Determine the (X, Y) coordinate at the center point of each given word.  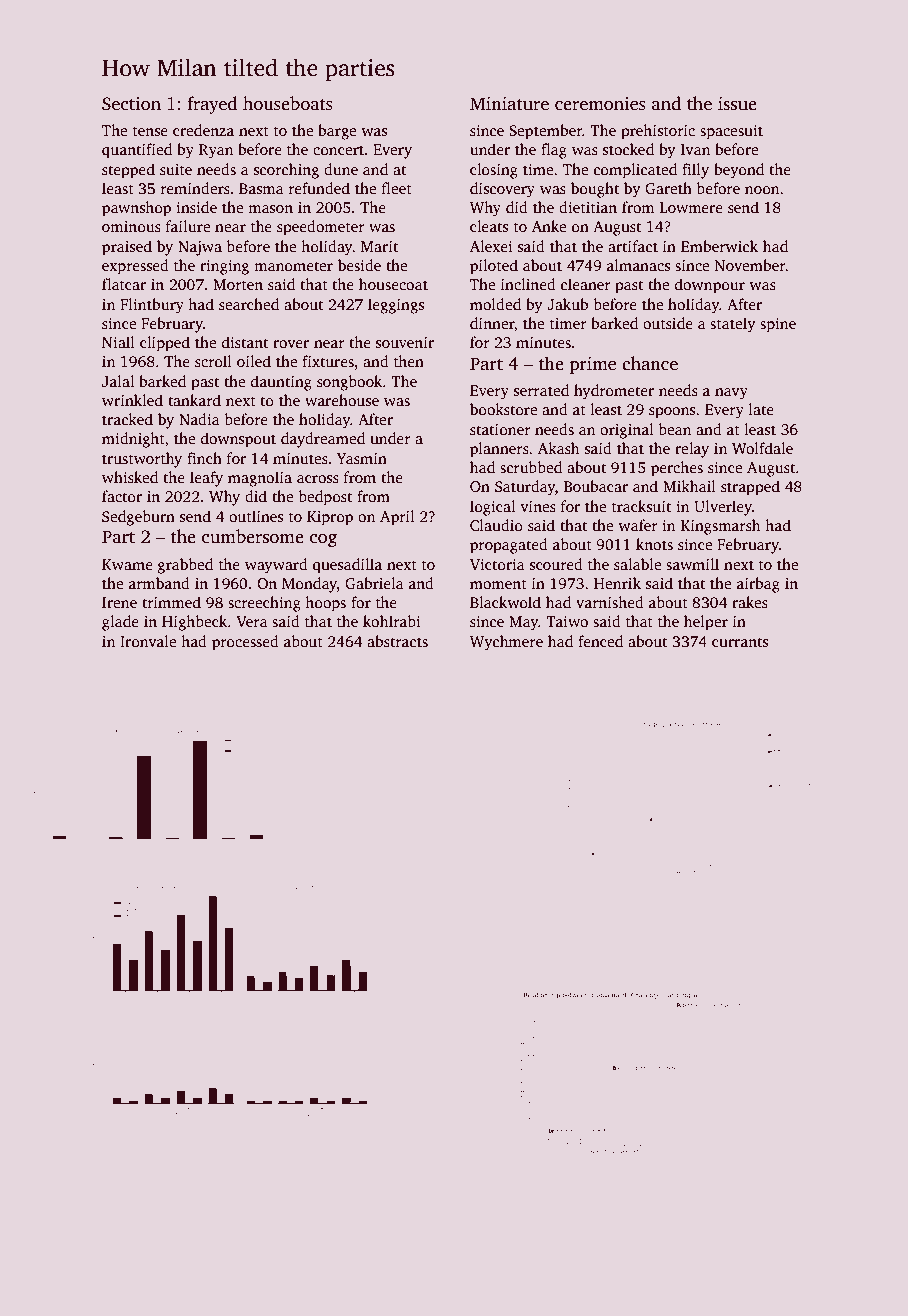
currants (740, 642)
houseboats (288, 103)
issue (737, 104)
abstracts (397, 641)
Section (131, 104)
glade (120, 623)
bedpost (325, 498)
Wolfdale (762, 448)
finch (204, 458)
